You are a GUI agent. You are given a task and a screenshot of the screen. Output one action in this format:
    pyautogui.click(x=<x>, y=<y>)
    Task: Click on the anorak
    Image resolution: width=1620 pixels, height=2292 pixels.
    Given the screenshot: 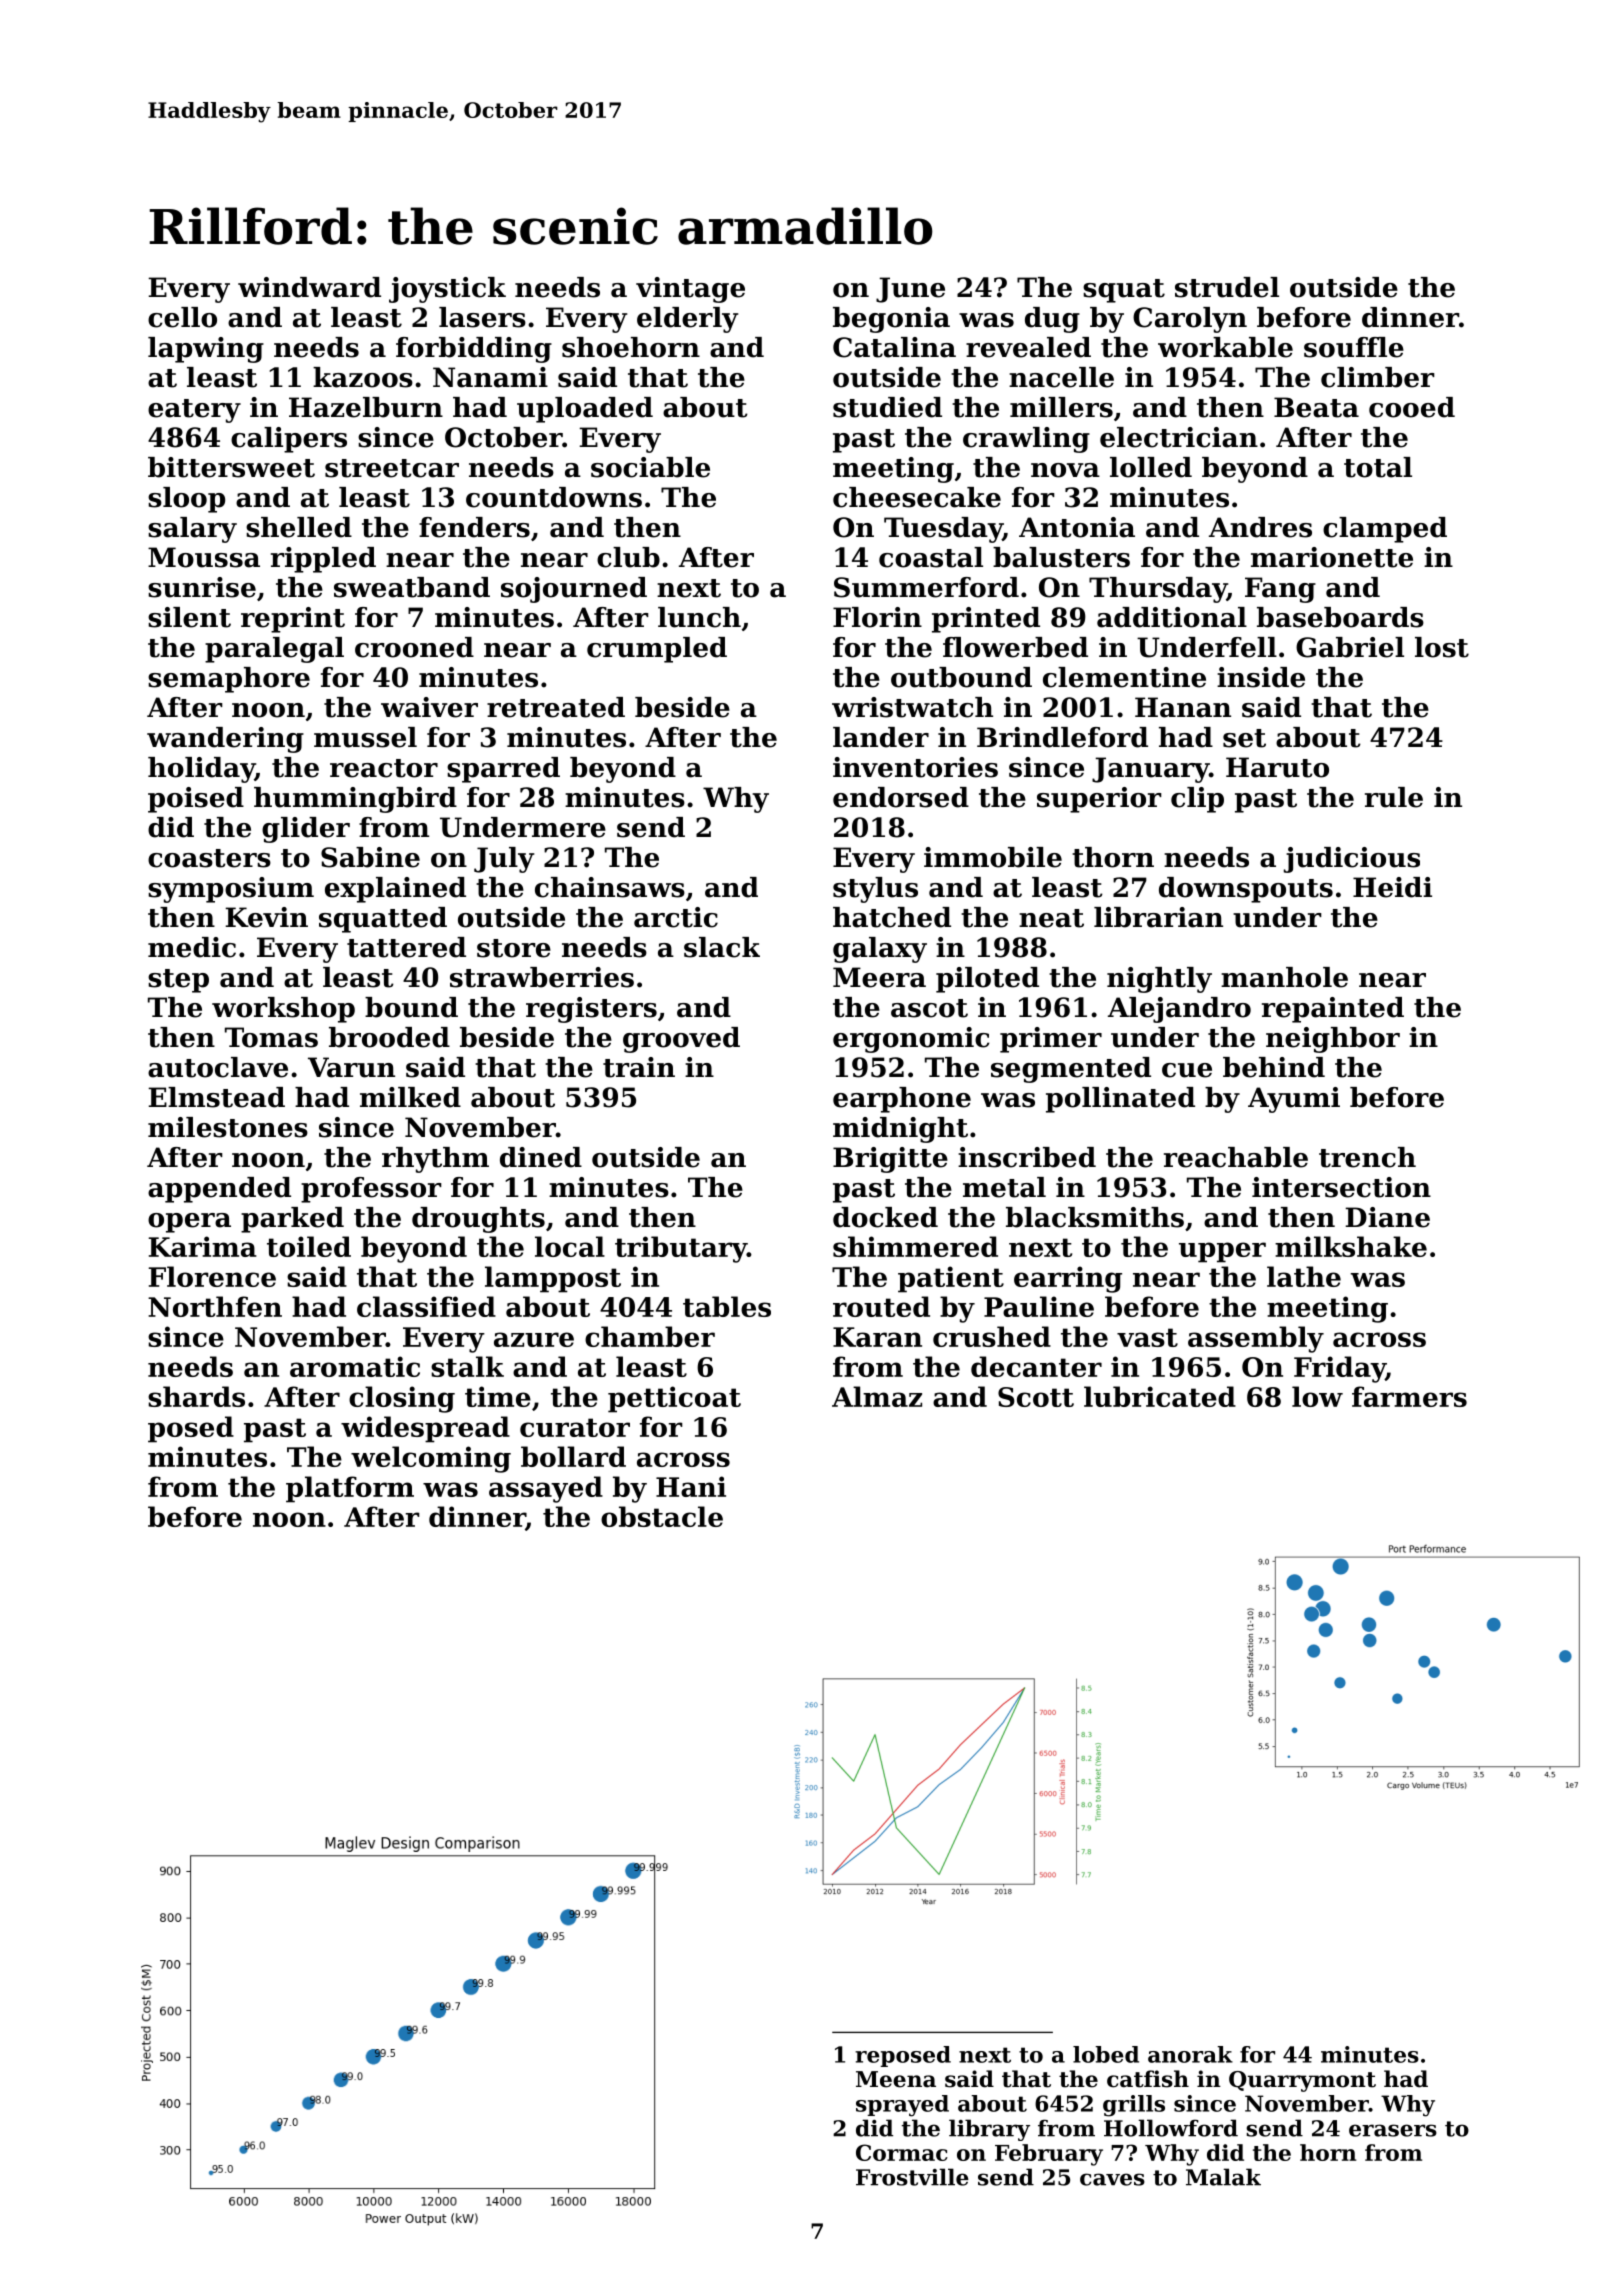 What is the action you would take?
    pyautogui.click(x=1190, y=2054)
